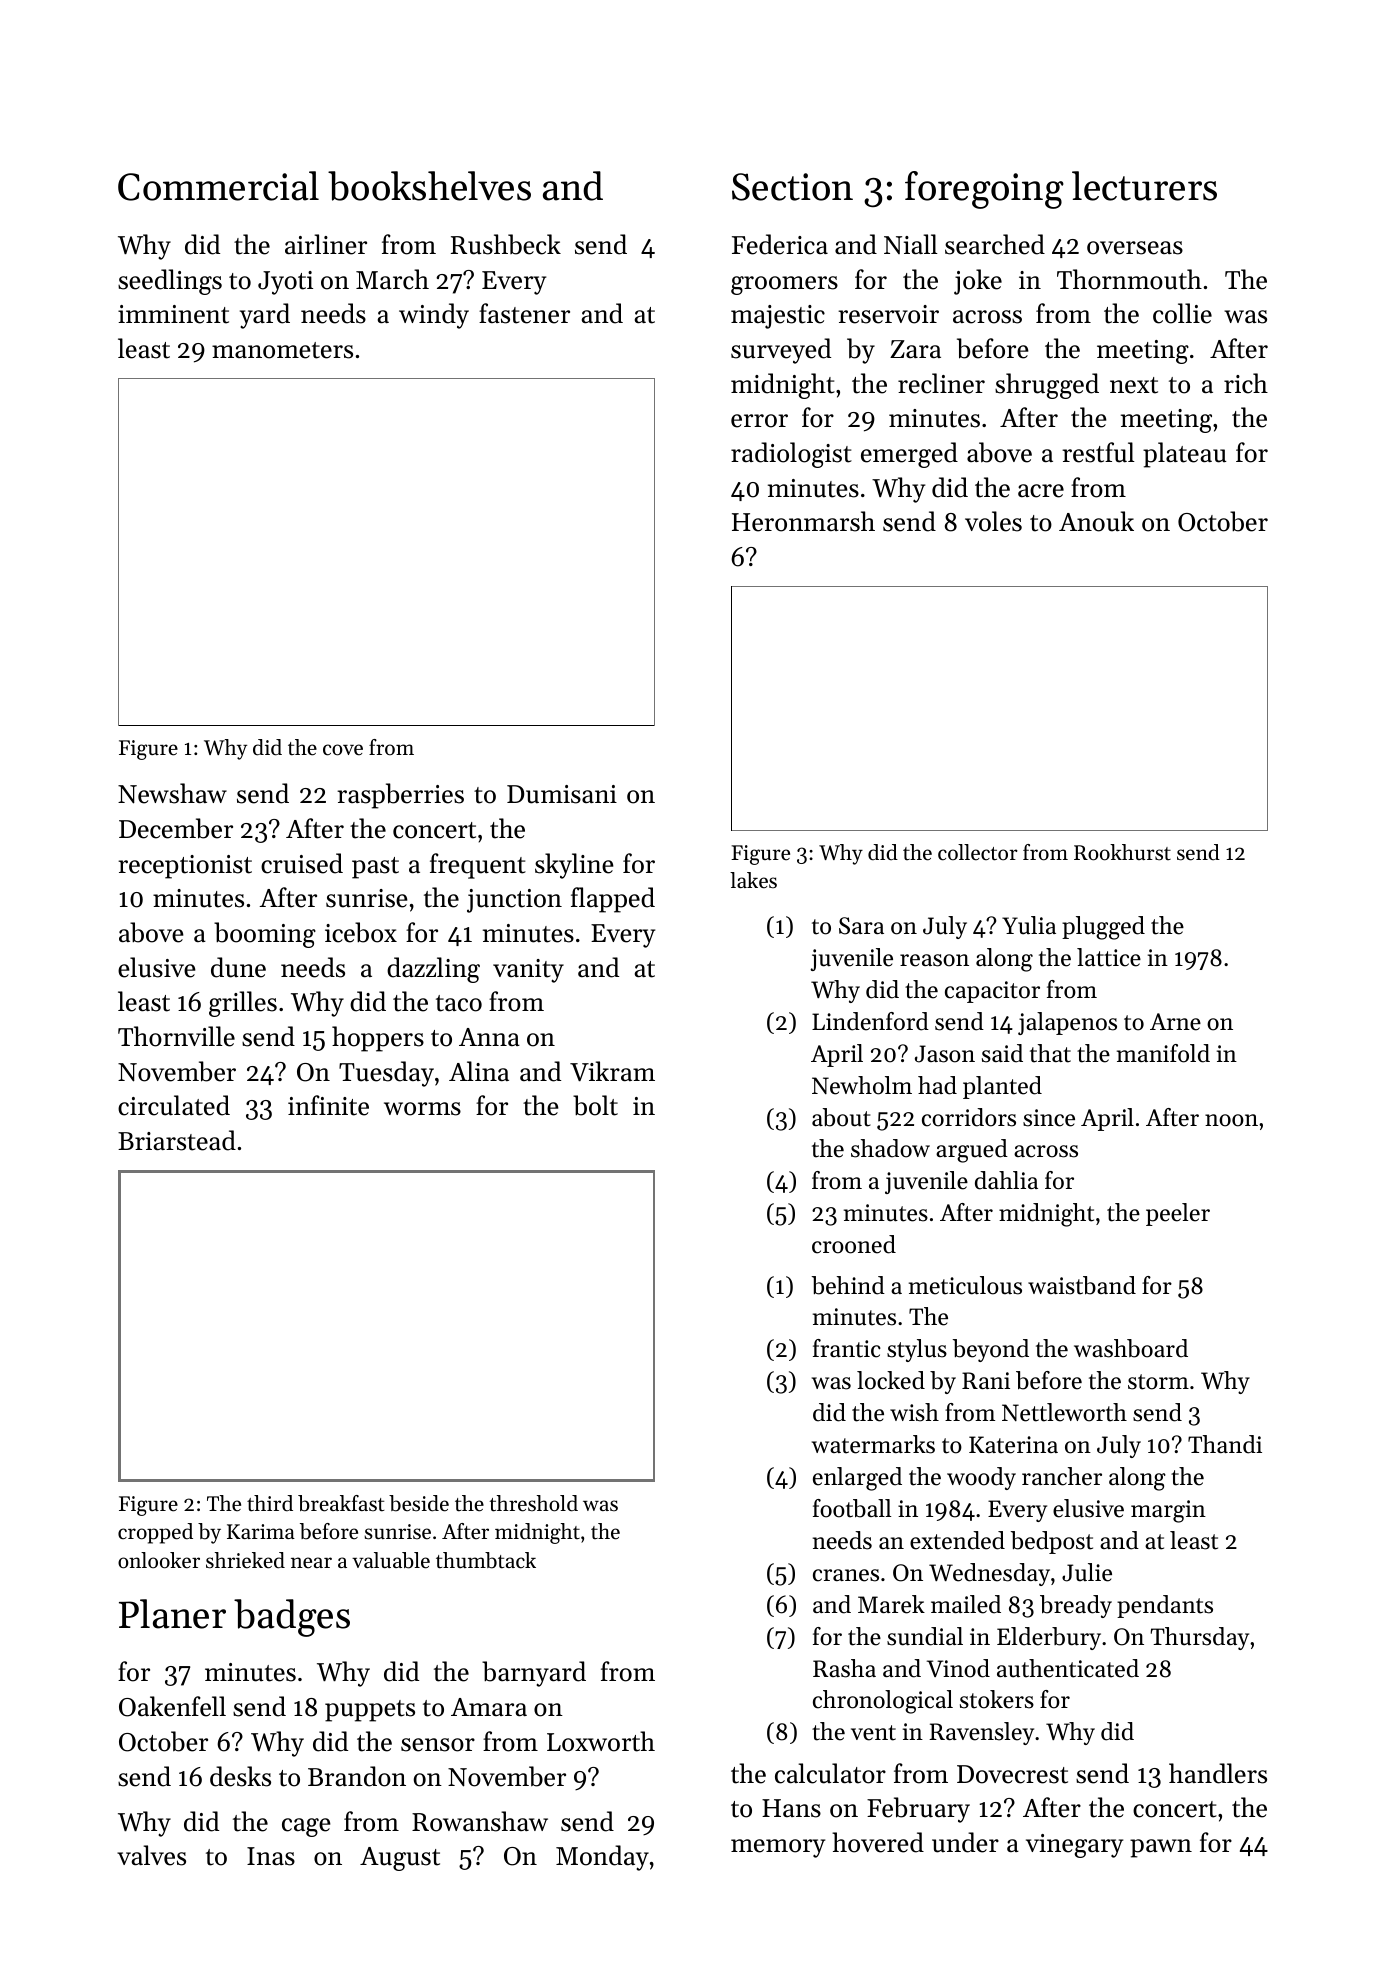 The height and width of the screenshot is (1969, 1386). Describe the element at coordinates (1103, 928) in the screenshot. I see `plugged` at that location.
